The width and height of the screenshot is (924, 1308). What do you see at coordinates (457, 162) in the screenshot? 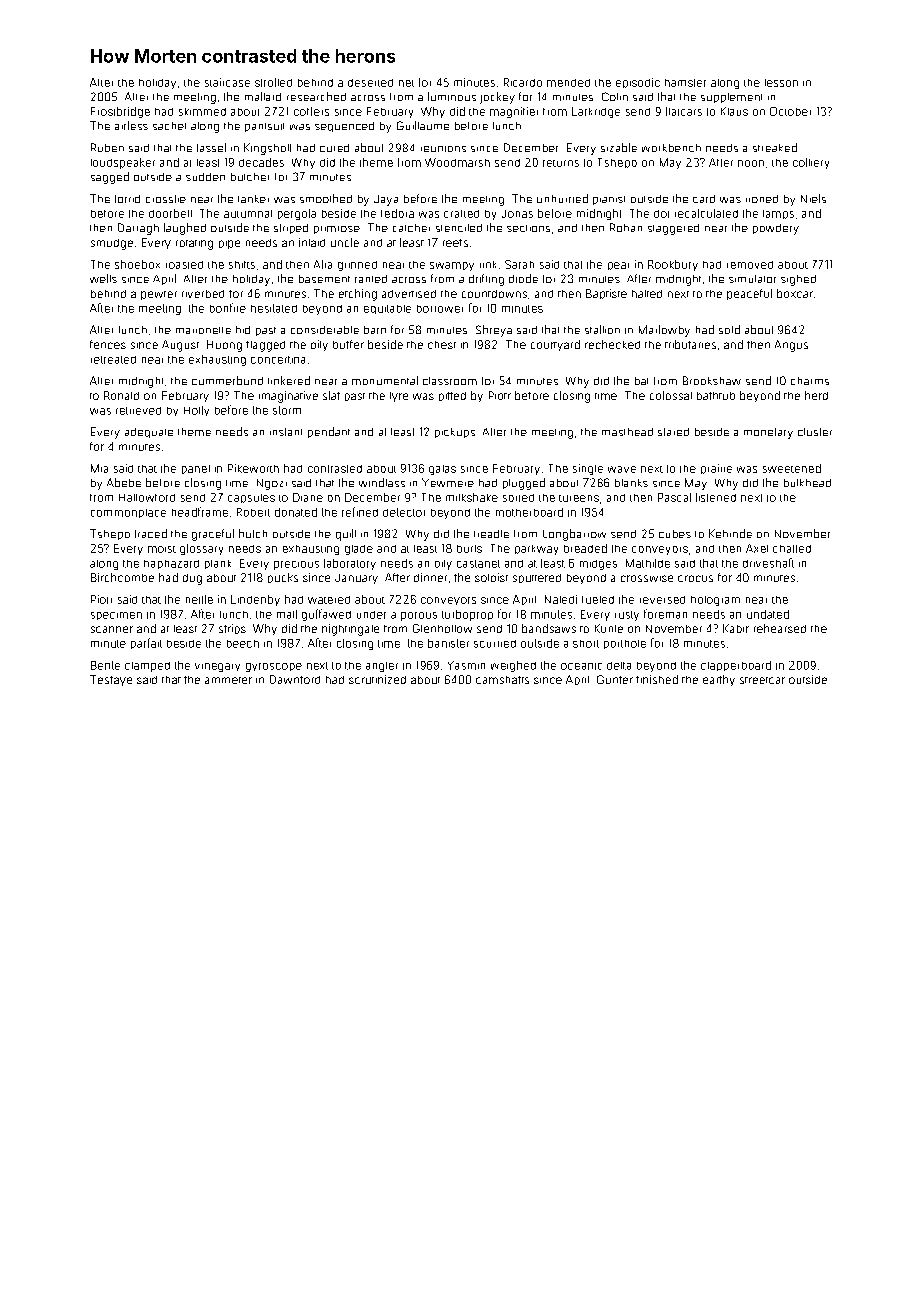
I see `Woodmarsh` at bounding box center [457, 162].
